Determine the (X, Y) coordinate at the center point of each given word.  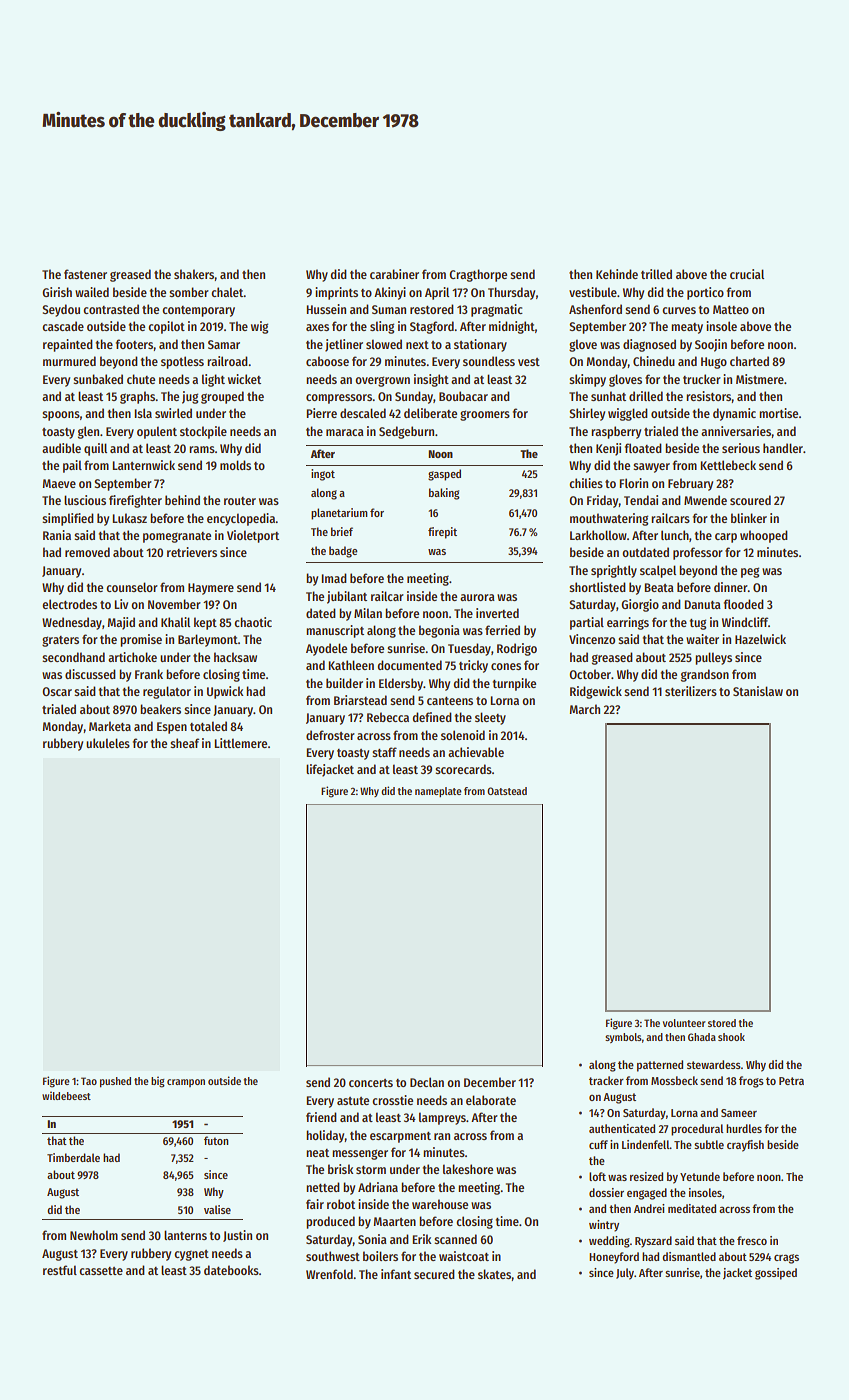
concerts (371, 1083)
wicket (244, 379)
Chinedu (654, 361)
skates (495, 1275)
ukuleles (108, 743)
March (585, 709)
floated (643, 448)
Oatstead (507, 791)
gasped (444, 475)
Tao (89, 1081)
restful (60, 1270)
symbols (623, 1038)
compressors (339, 399)
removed (87, 552)
